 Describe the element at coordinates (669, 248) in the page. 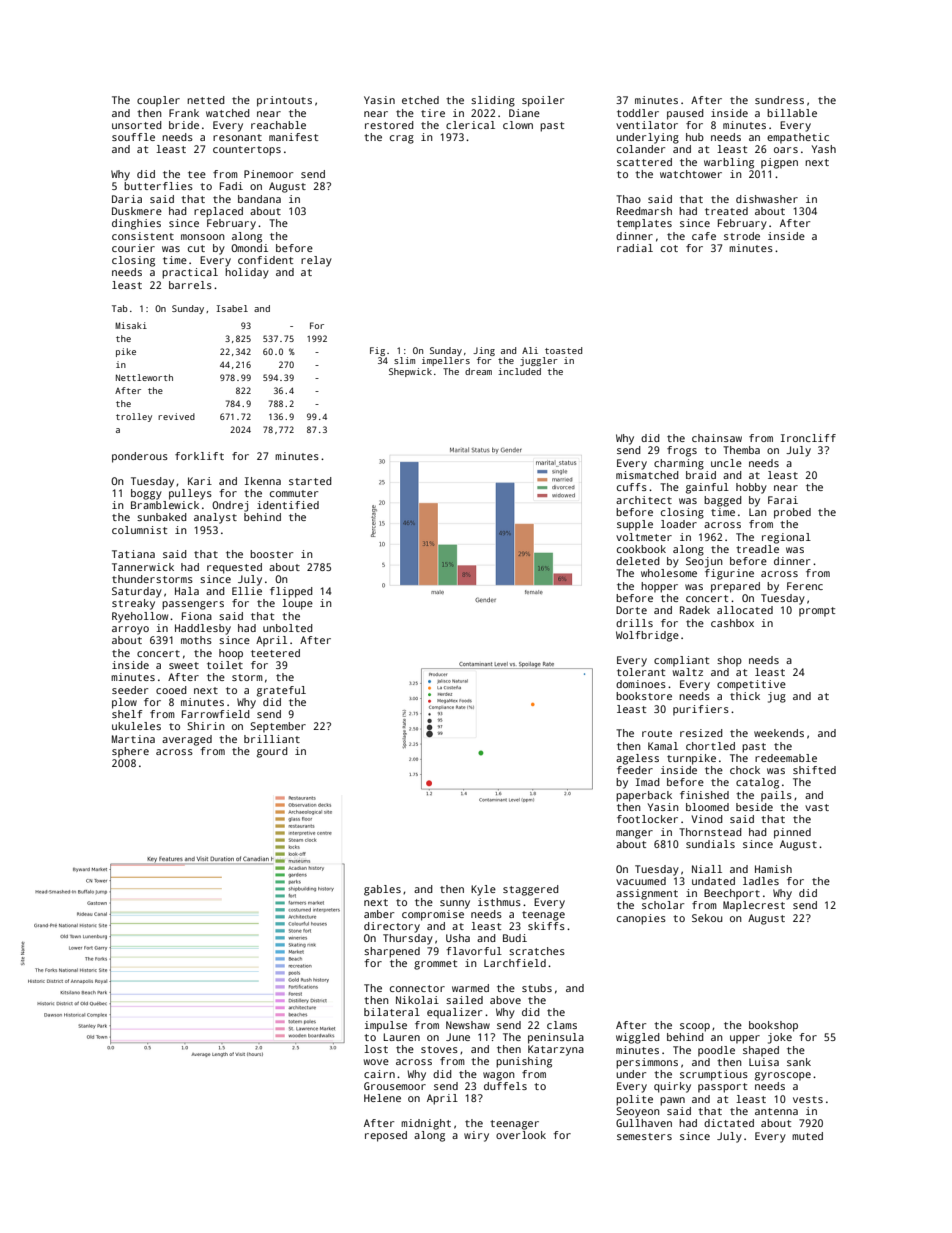

I see `cot` at that location.
